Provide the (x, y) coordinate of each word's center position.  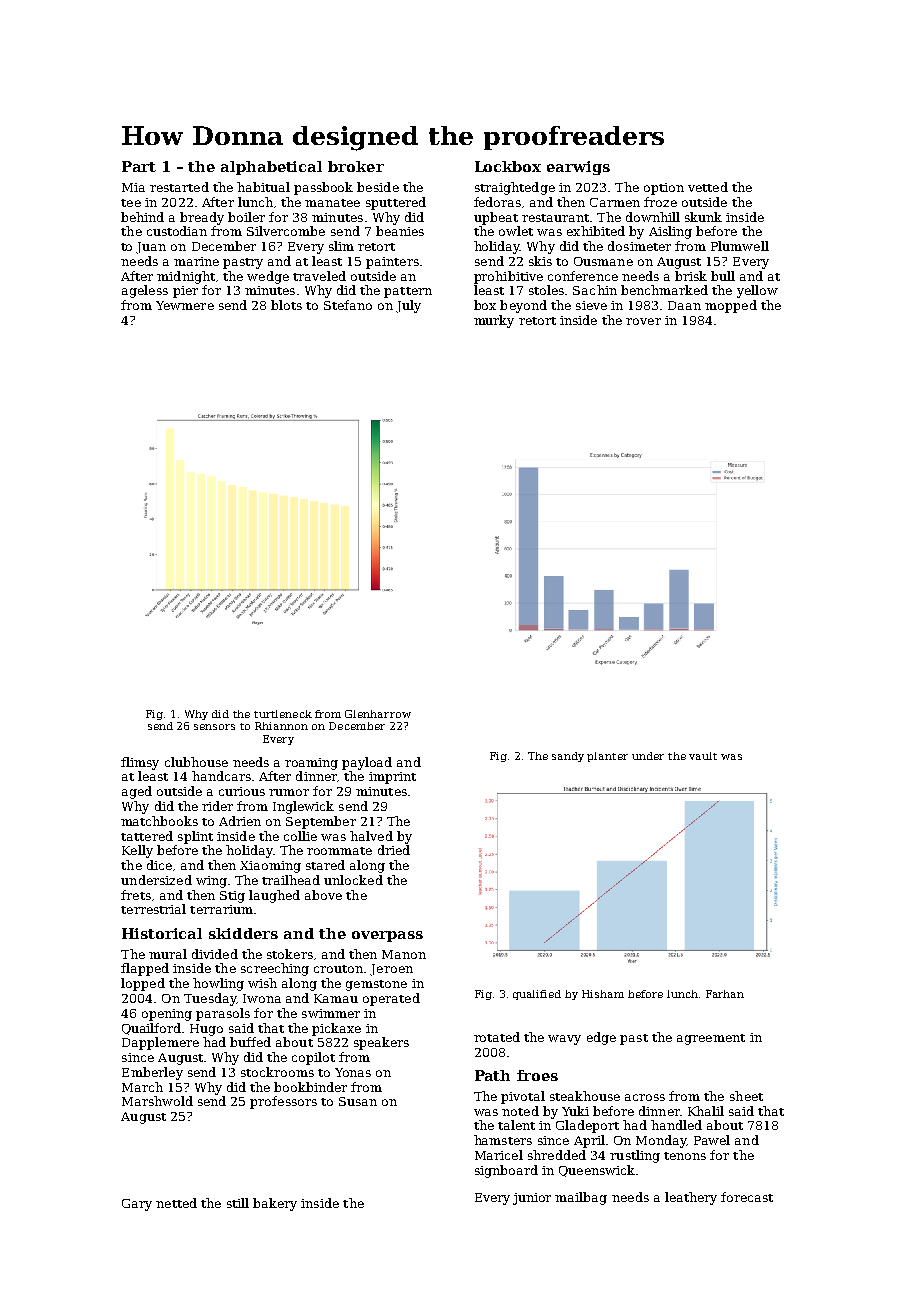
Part (139, 166)
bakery (275, 1204)
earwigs (578, 168)
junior (532, 1199)
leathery (691, 1198)
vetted (708, 187)
